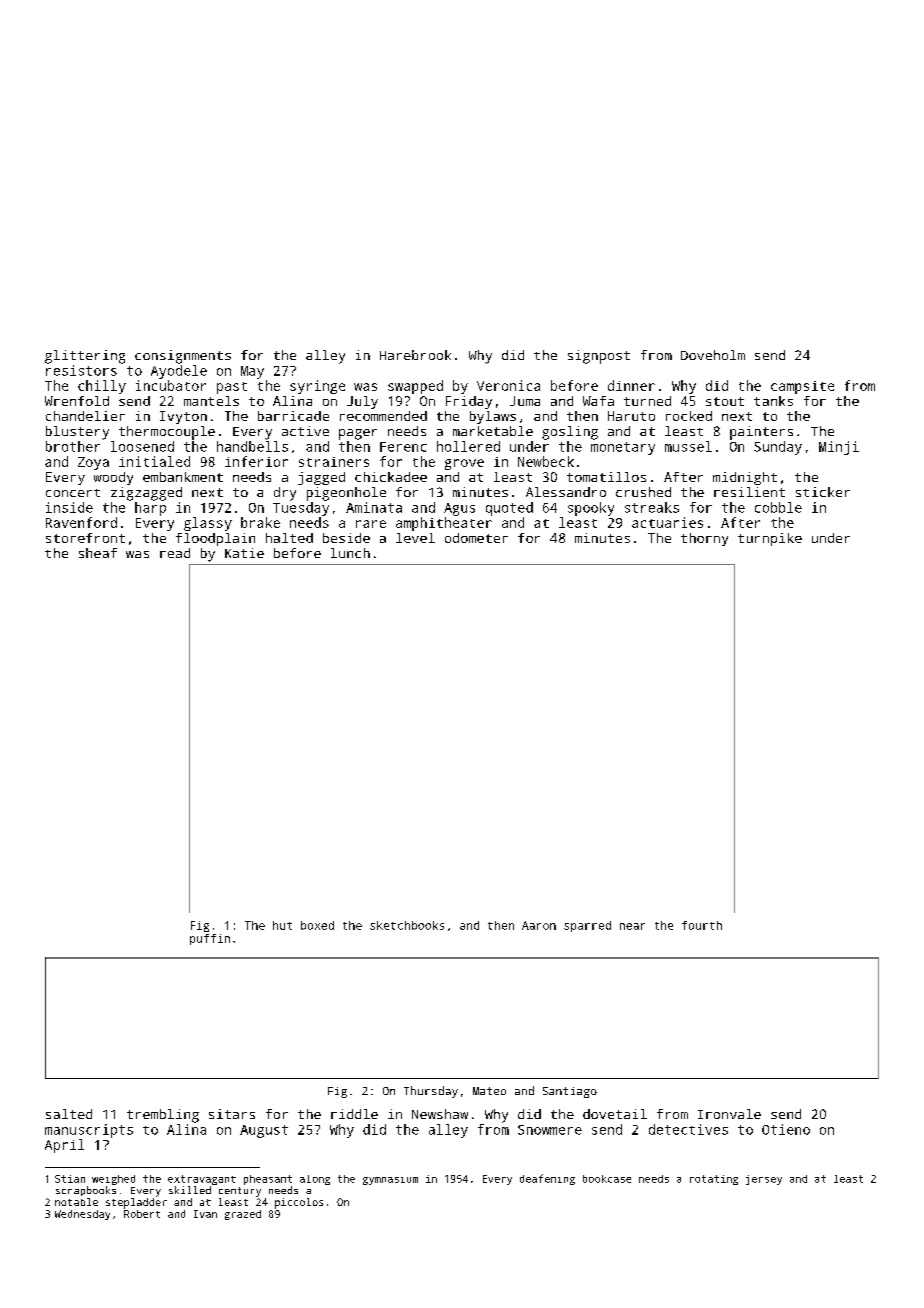 Image resolution: width=924 pixels, height=1308 pixels. I want to click on signpost, so click(599, 357).
